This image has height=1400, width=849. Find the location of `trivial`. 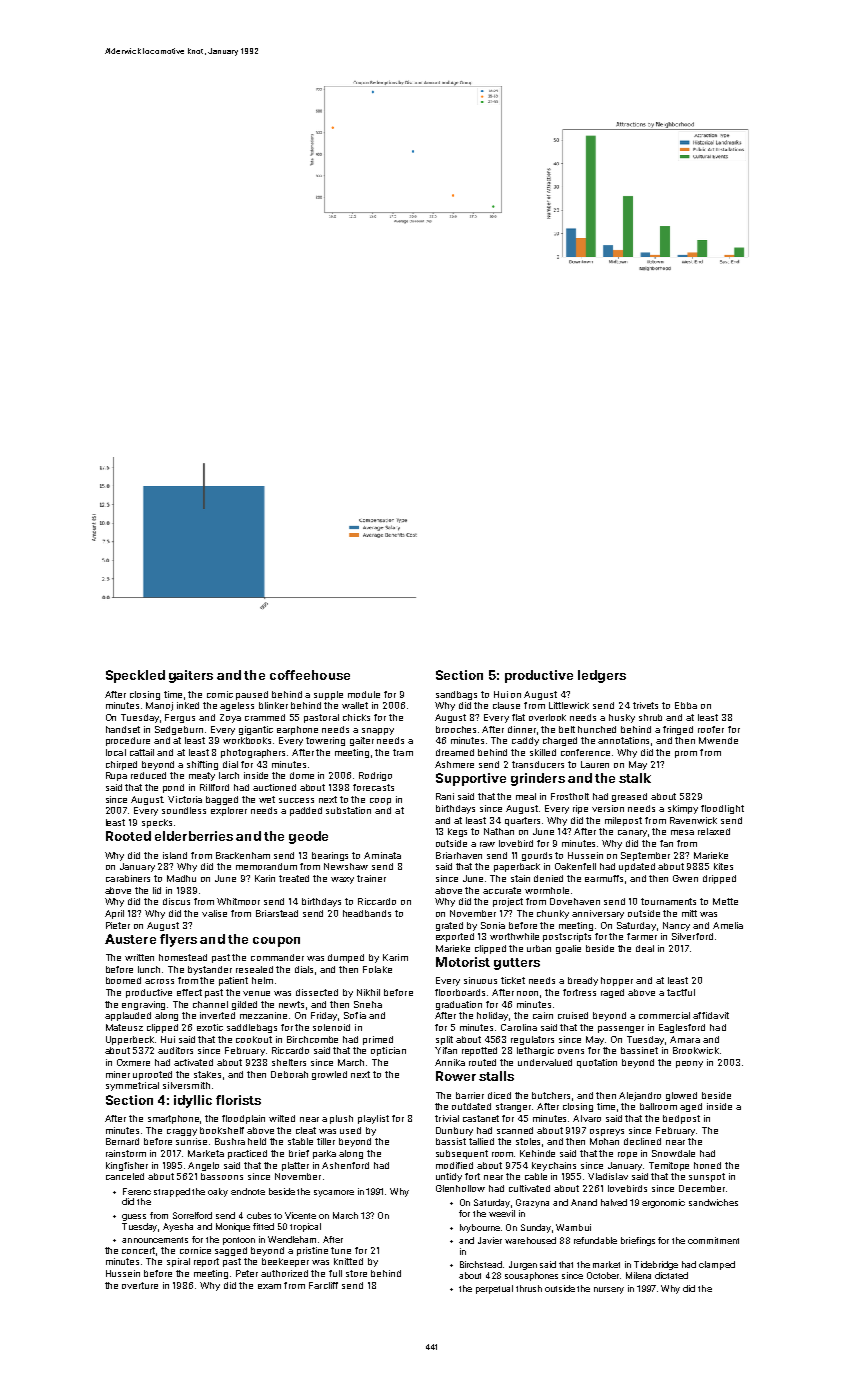

trivial is located at coordinates (447, 1118).
